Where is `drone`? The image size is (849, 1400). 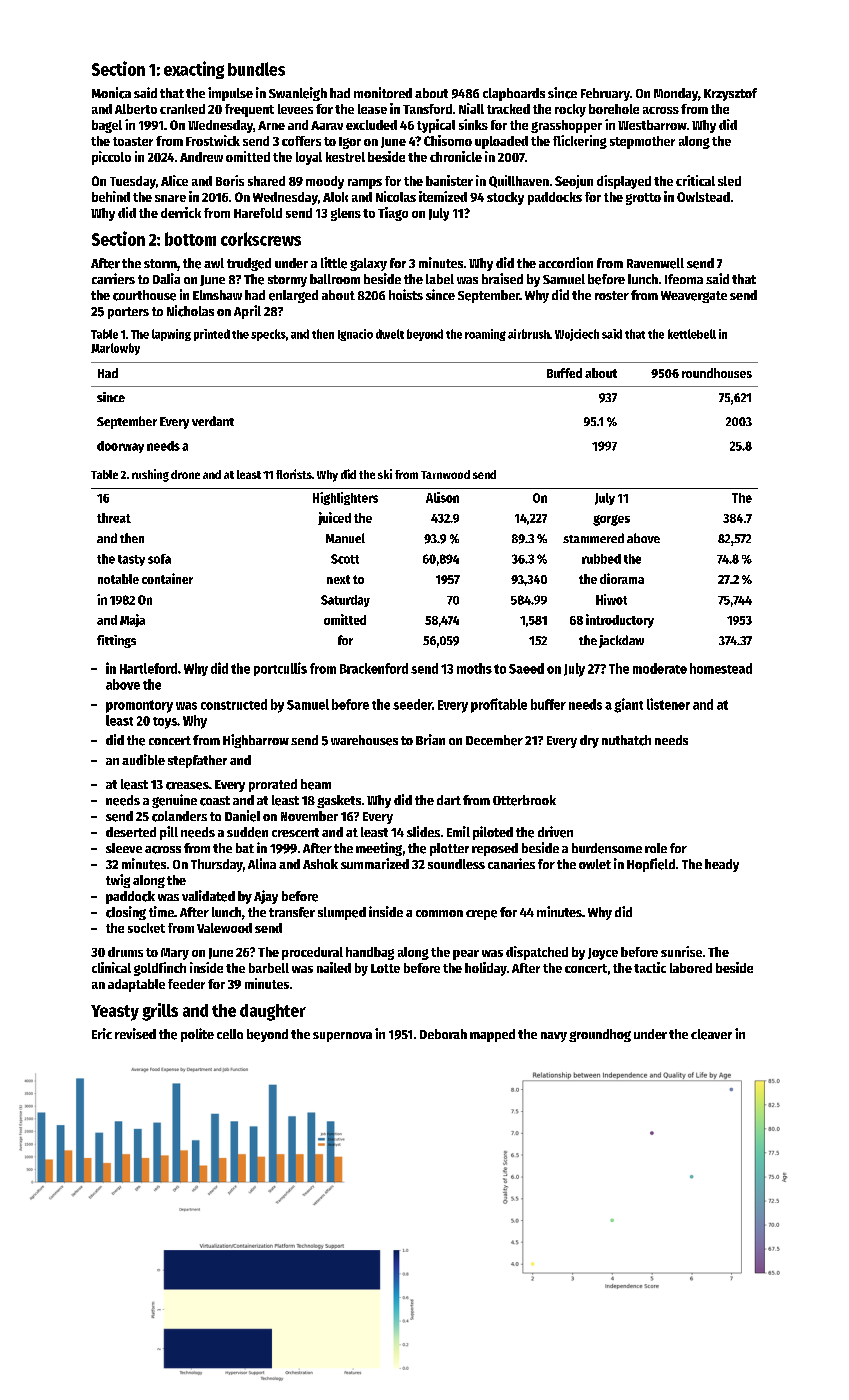 drone is located at coordinates (185, 474).
